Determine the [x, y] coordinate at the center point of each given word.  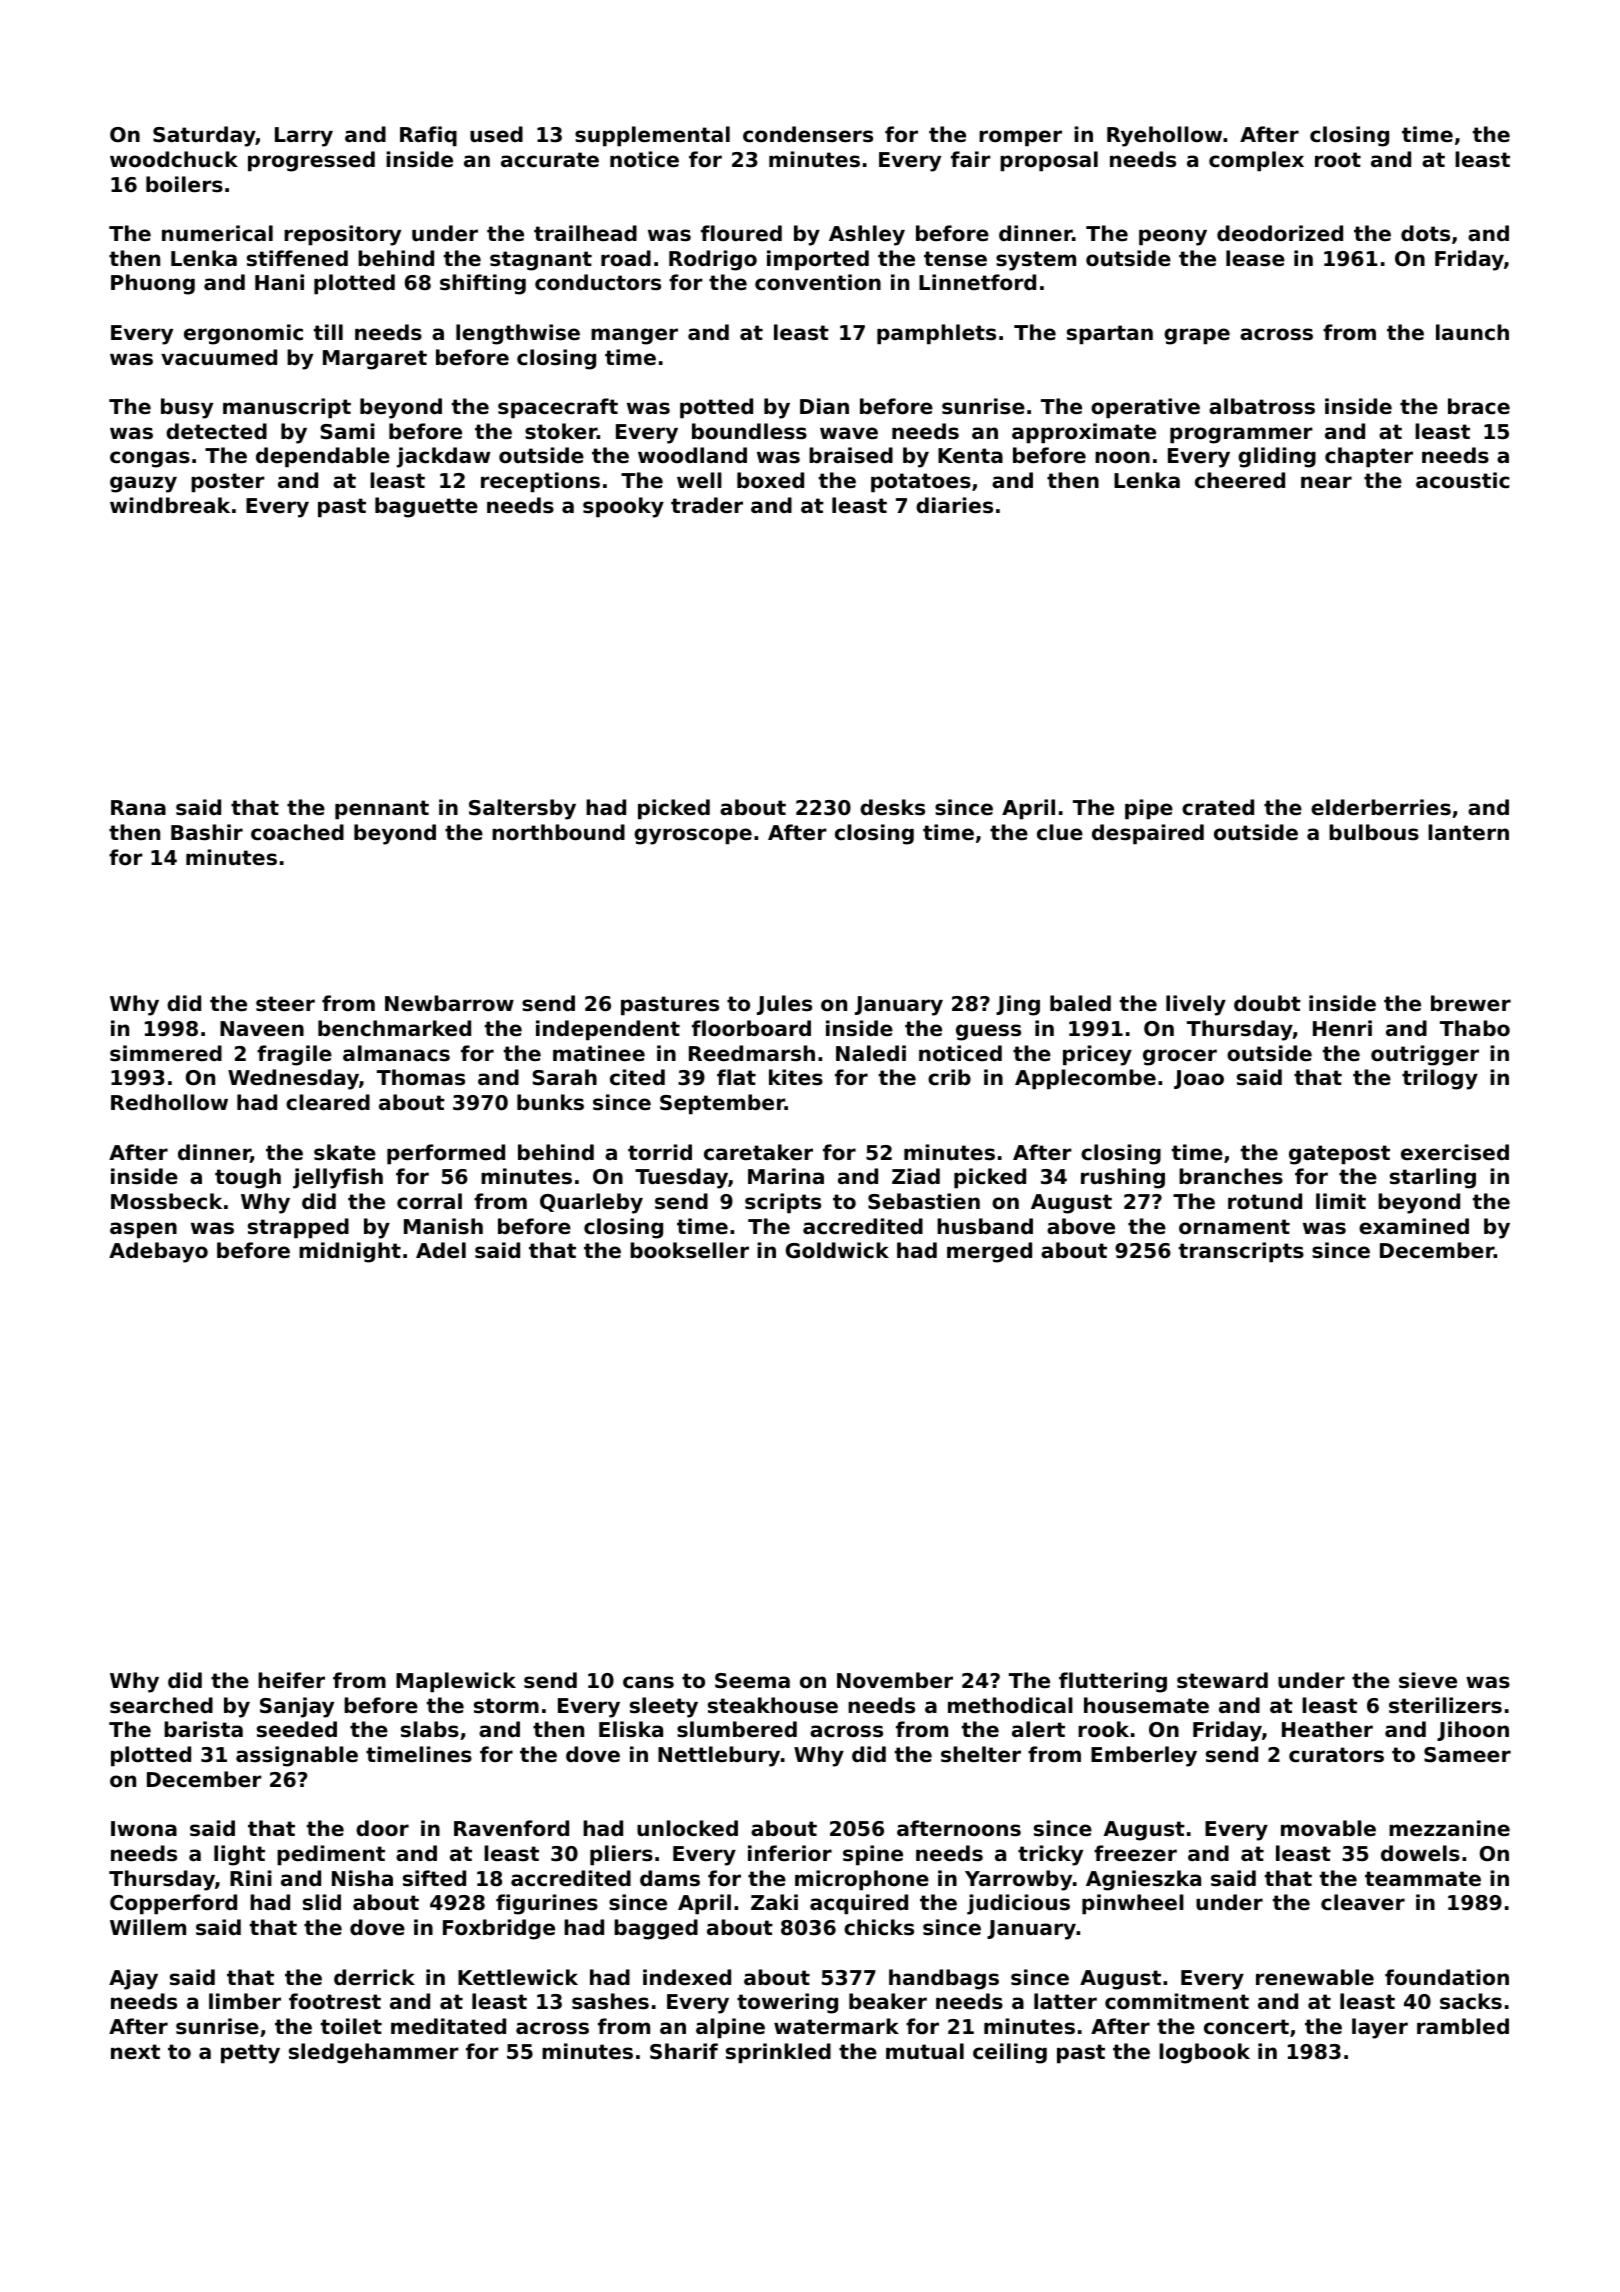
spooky [623, 507]
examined [1414, 1226]
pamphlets [936, 334]
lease [1255, 258]
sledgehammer [374, 2053]
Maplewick [456, 1682]
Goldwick [837, 1250]
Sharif [684, 2051]
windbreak [170, 505]
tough [248, 1178]
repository [342, 235]
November [895, 1680]
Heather [1327, 1729]
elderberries [1381, 807]
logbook [1204, 2053]
